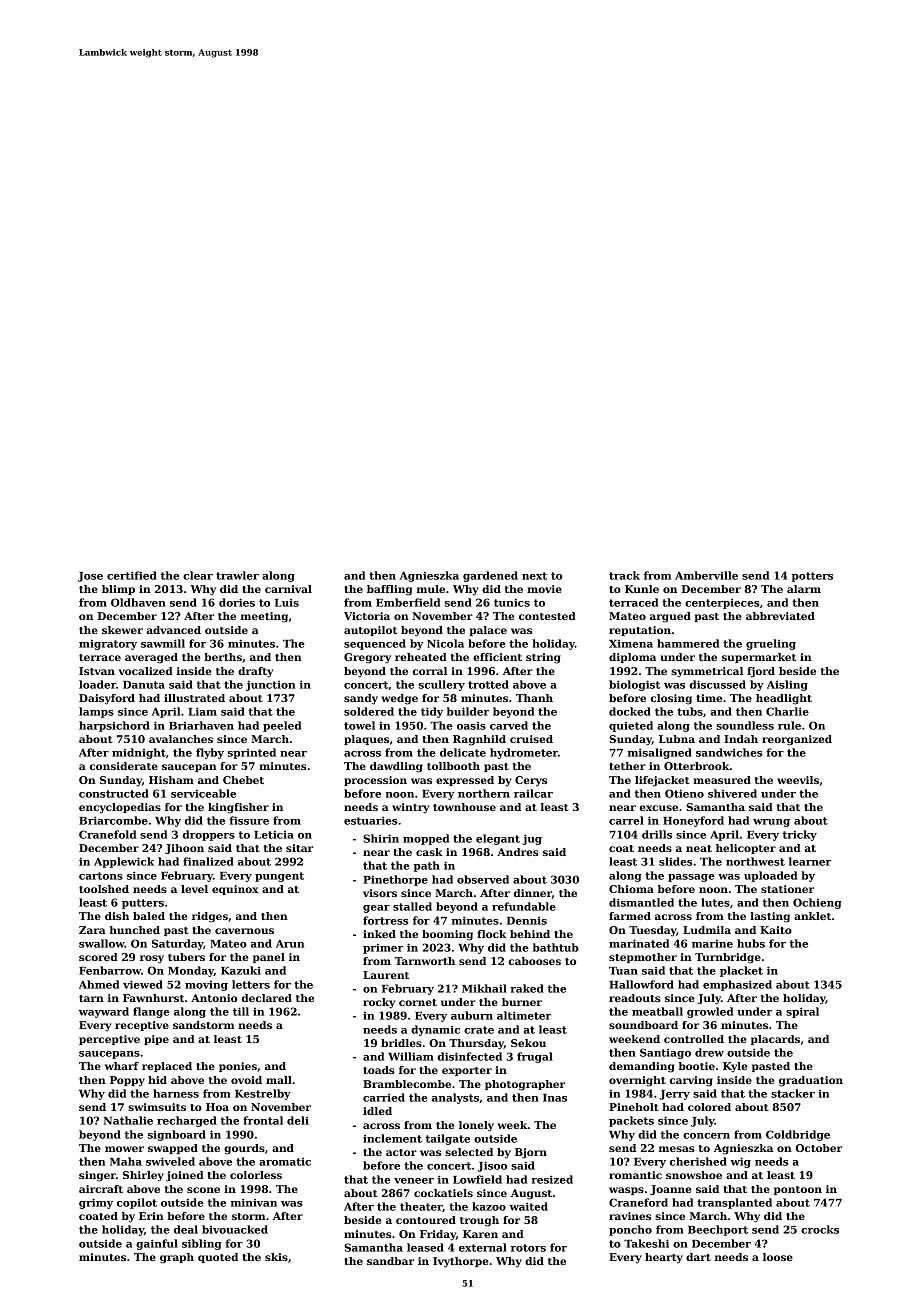 The width and height of the screenshot is (924, 1308). Describe the element at coordinates (114, 793) in the screenshot. I see `constructed` at that location.
